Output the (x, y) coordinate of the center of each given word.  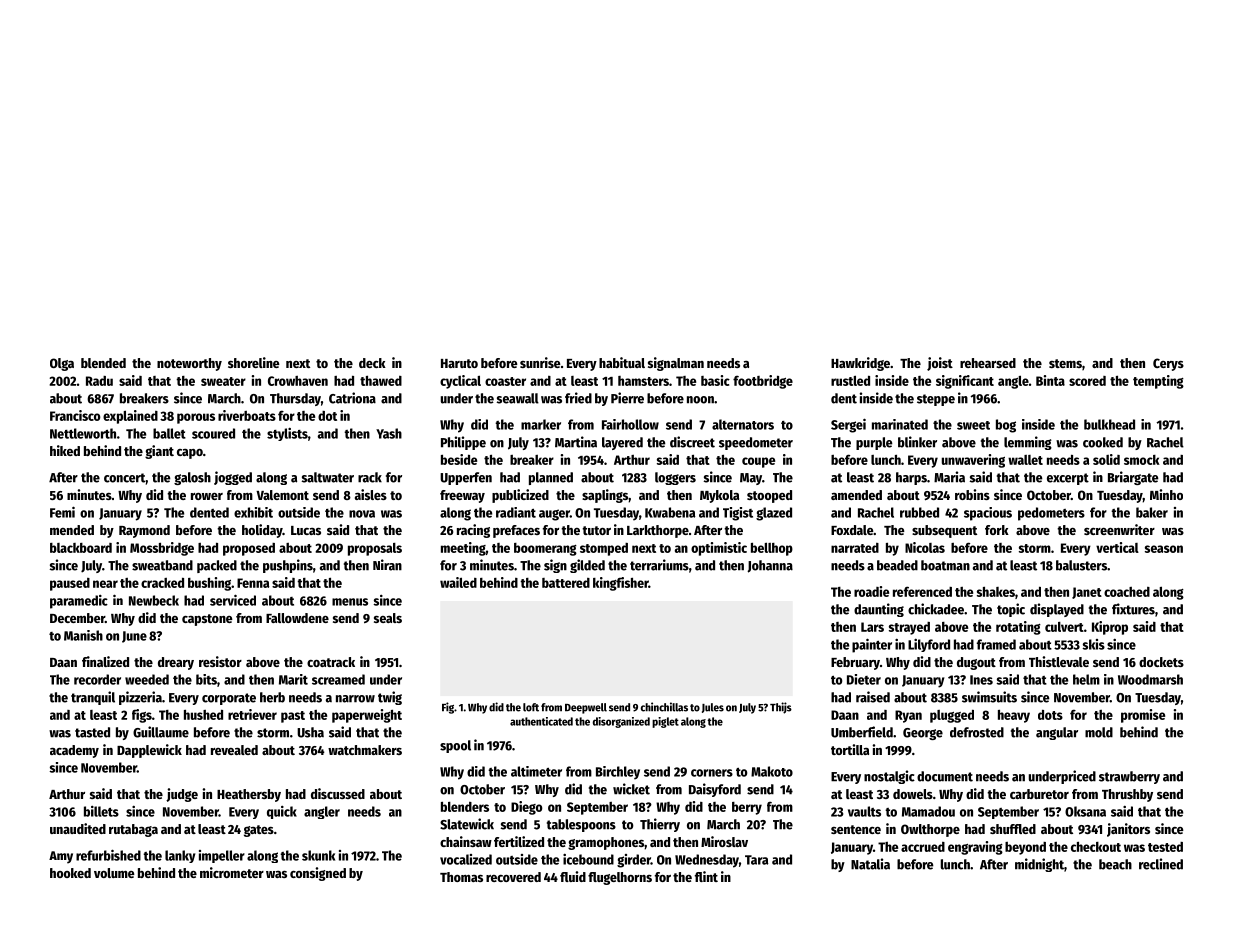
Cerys (1168, 364)
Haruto (459, 363)
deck (372, 363)
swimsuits (989, 697)
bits (206, 679)
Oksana (1085, 811)
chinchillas (664, 707)
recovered (513, 877)
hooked (70, 873)
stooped (769, 496)
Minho (1166, 494)
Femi (62, 512)
